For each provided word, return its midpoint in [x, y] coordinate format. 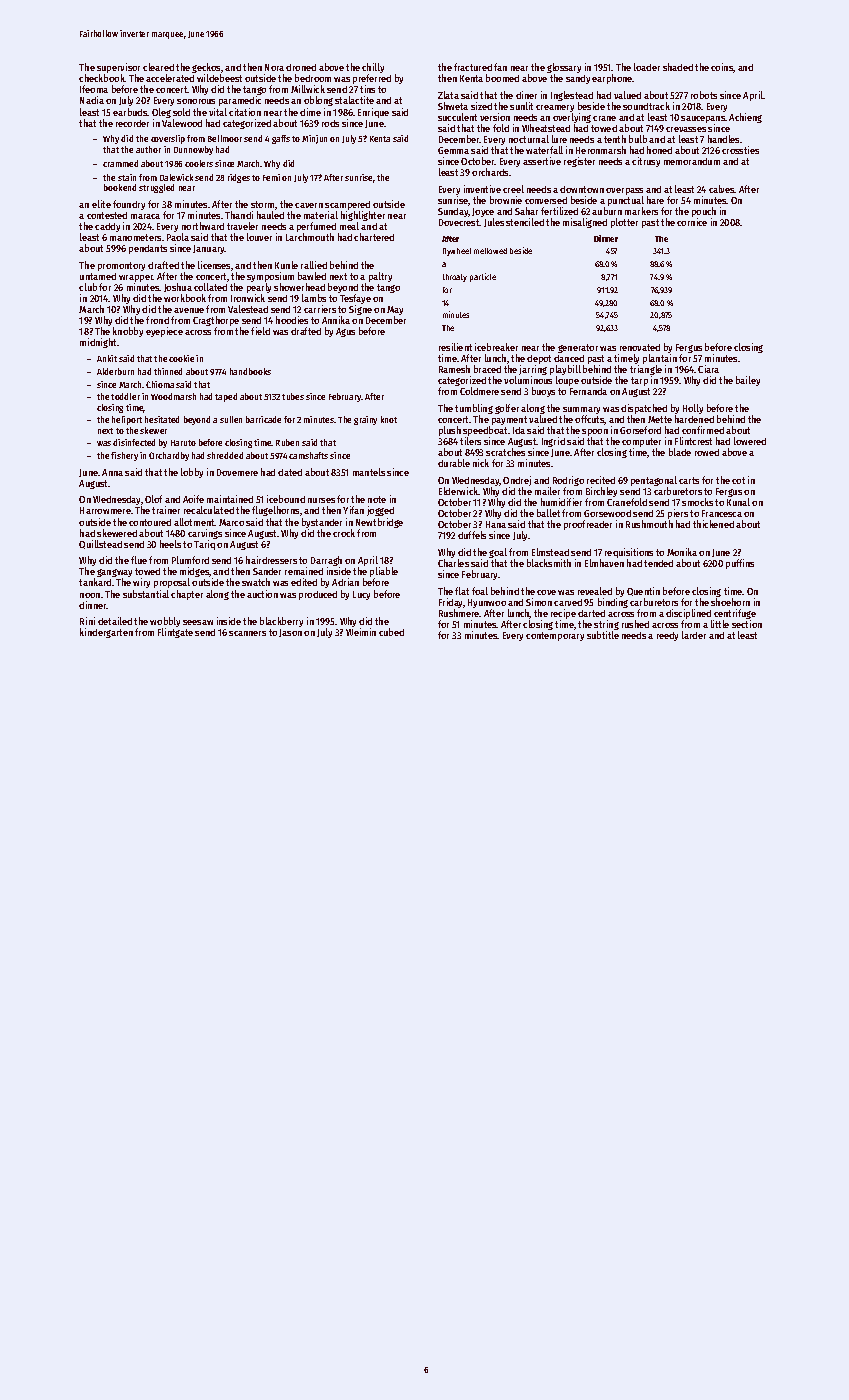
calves [722, 189]
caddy [107, 227]
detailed [115, 621]
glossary [564, 69]
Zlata [448, 95]
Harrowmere [105, 510]
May [395, 311]
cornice [692, 222]
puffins [740, 564]
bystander [322, 523]
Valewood [182, 123]
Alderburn [115, 371]
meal [349, 226]
